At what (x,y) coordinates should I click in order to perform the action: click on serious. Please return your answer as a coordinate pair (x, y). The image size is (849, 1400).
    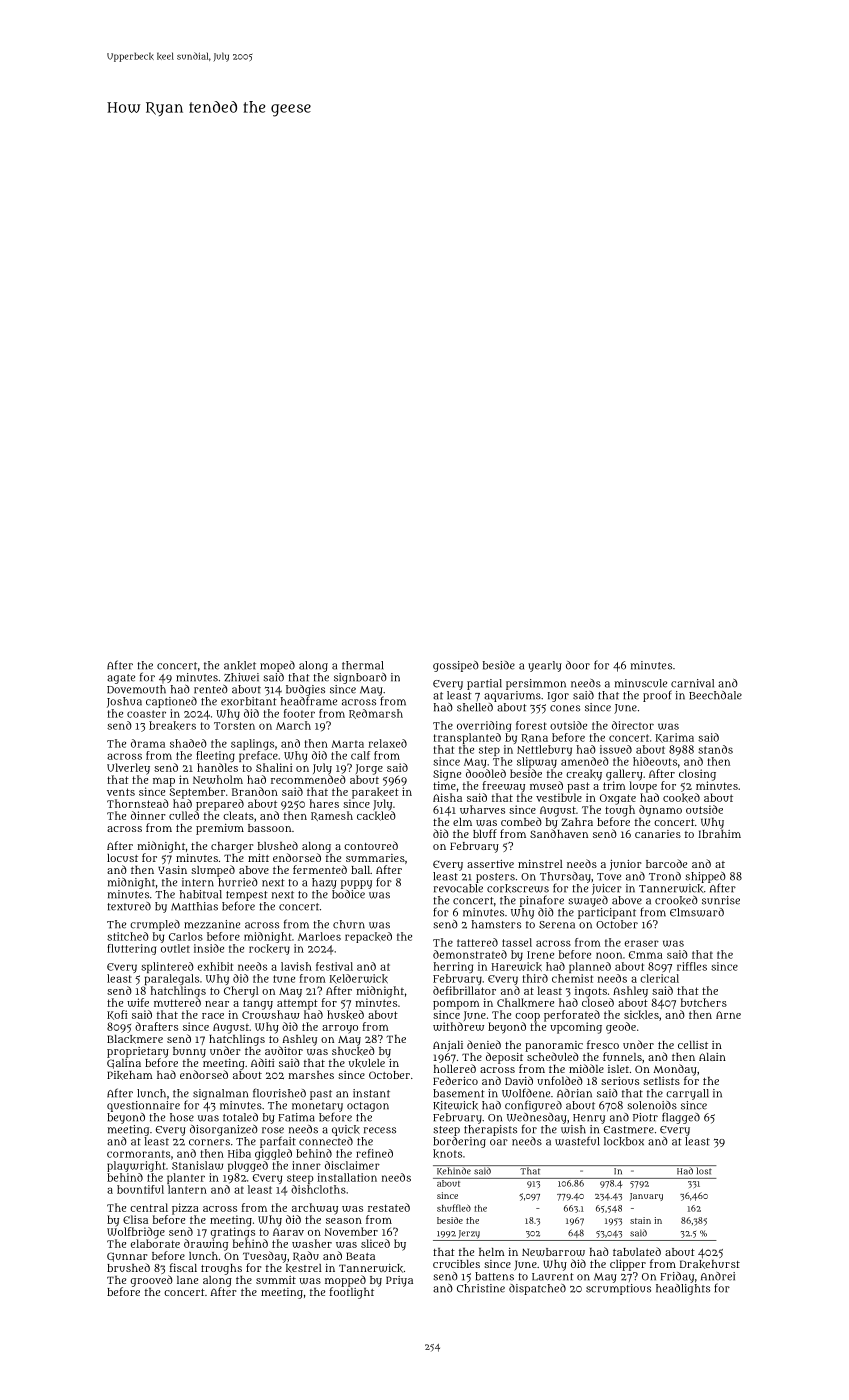
    Looking at the image, I should click on (620, 1081).
